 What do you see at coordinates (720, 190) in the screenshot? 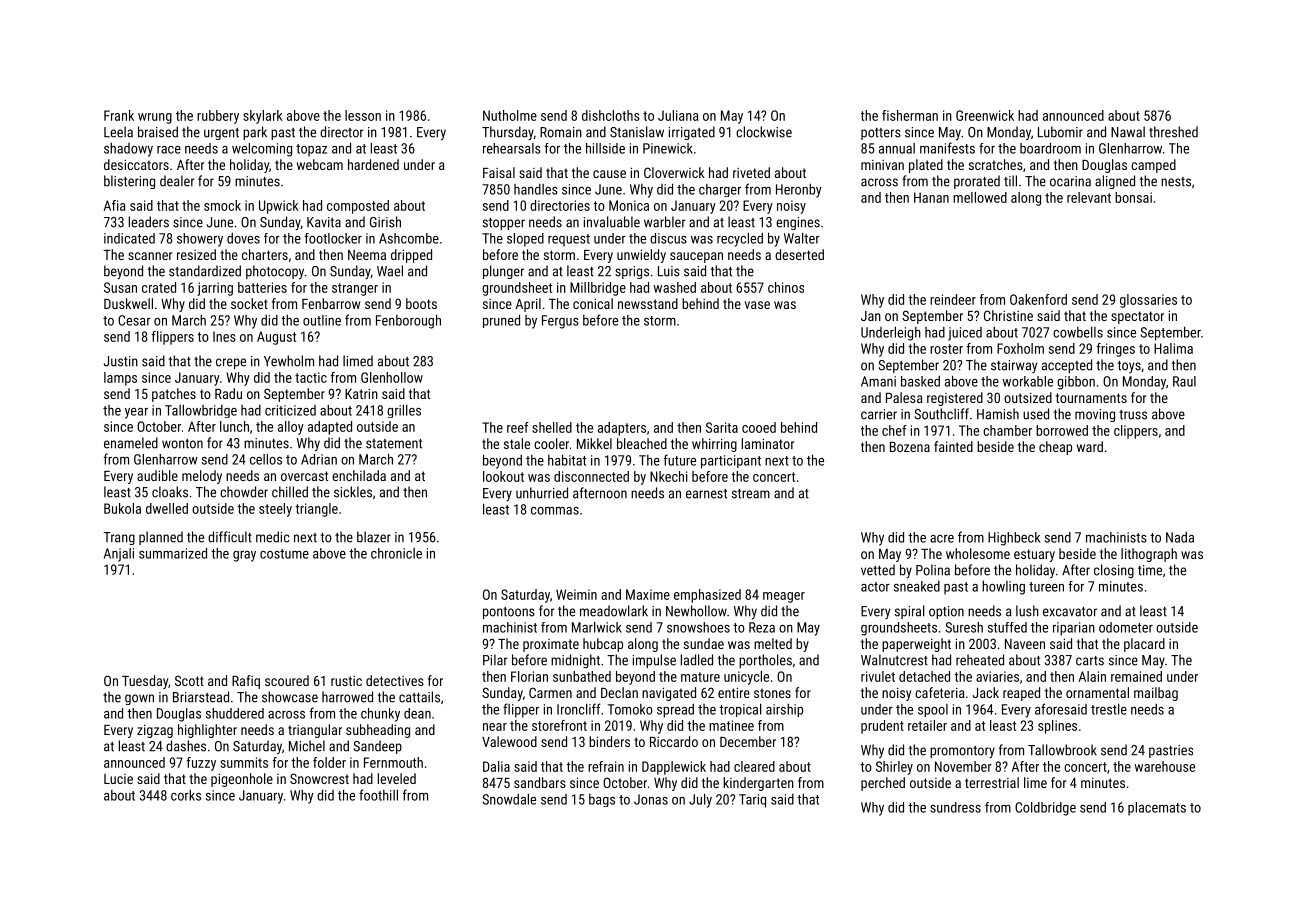
I see `charger` at bounding box center [720, 190].
